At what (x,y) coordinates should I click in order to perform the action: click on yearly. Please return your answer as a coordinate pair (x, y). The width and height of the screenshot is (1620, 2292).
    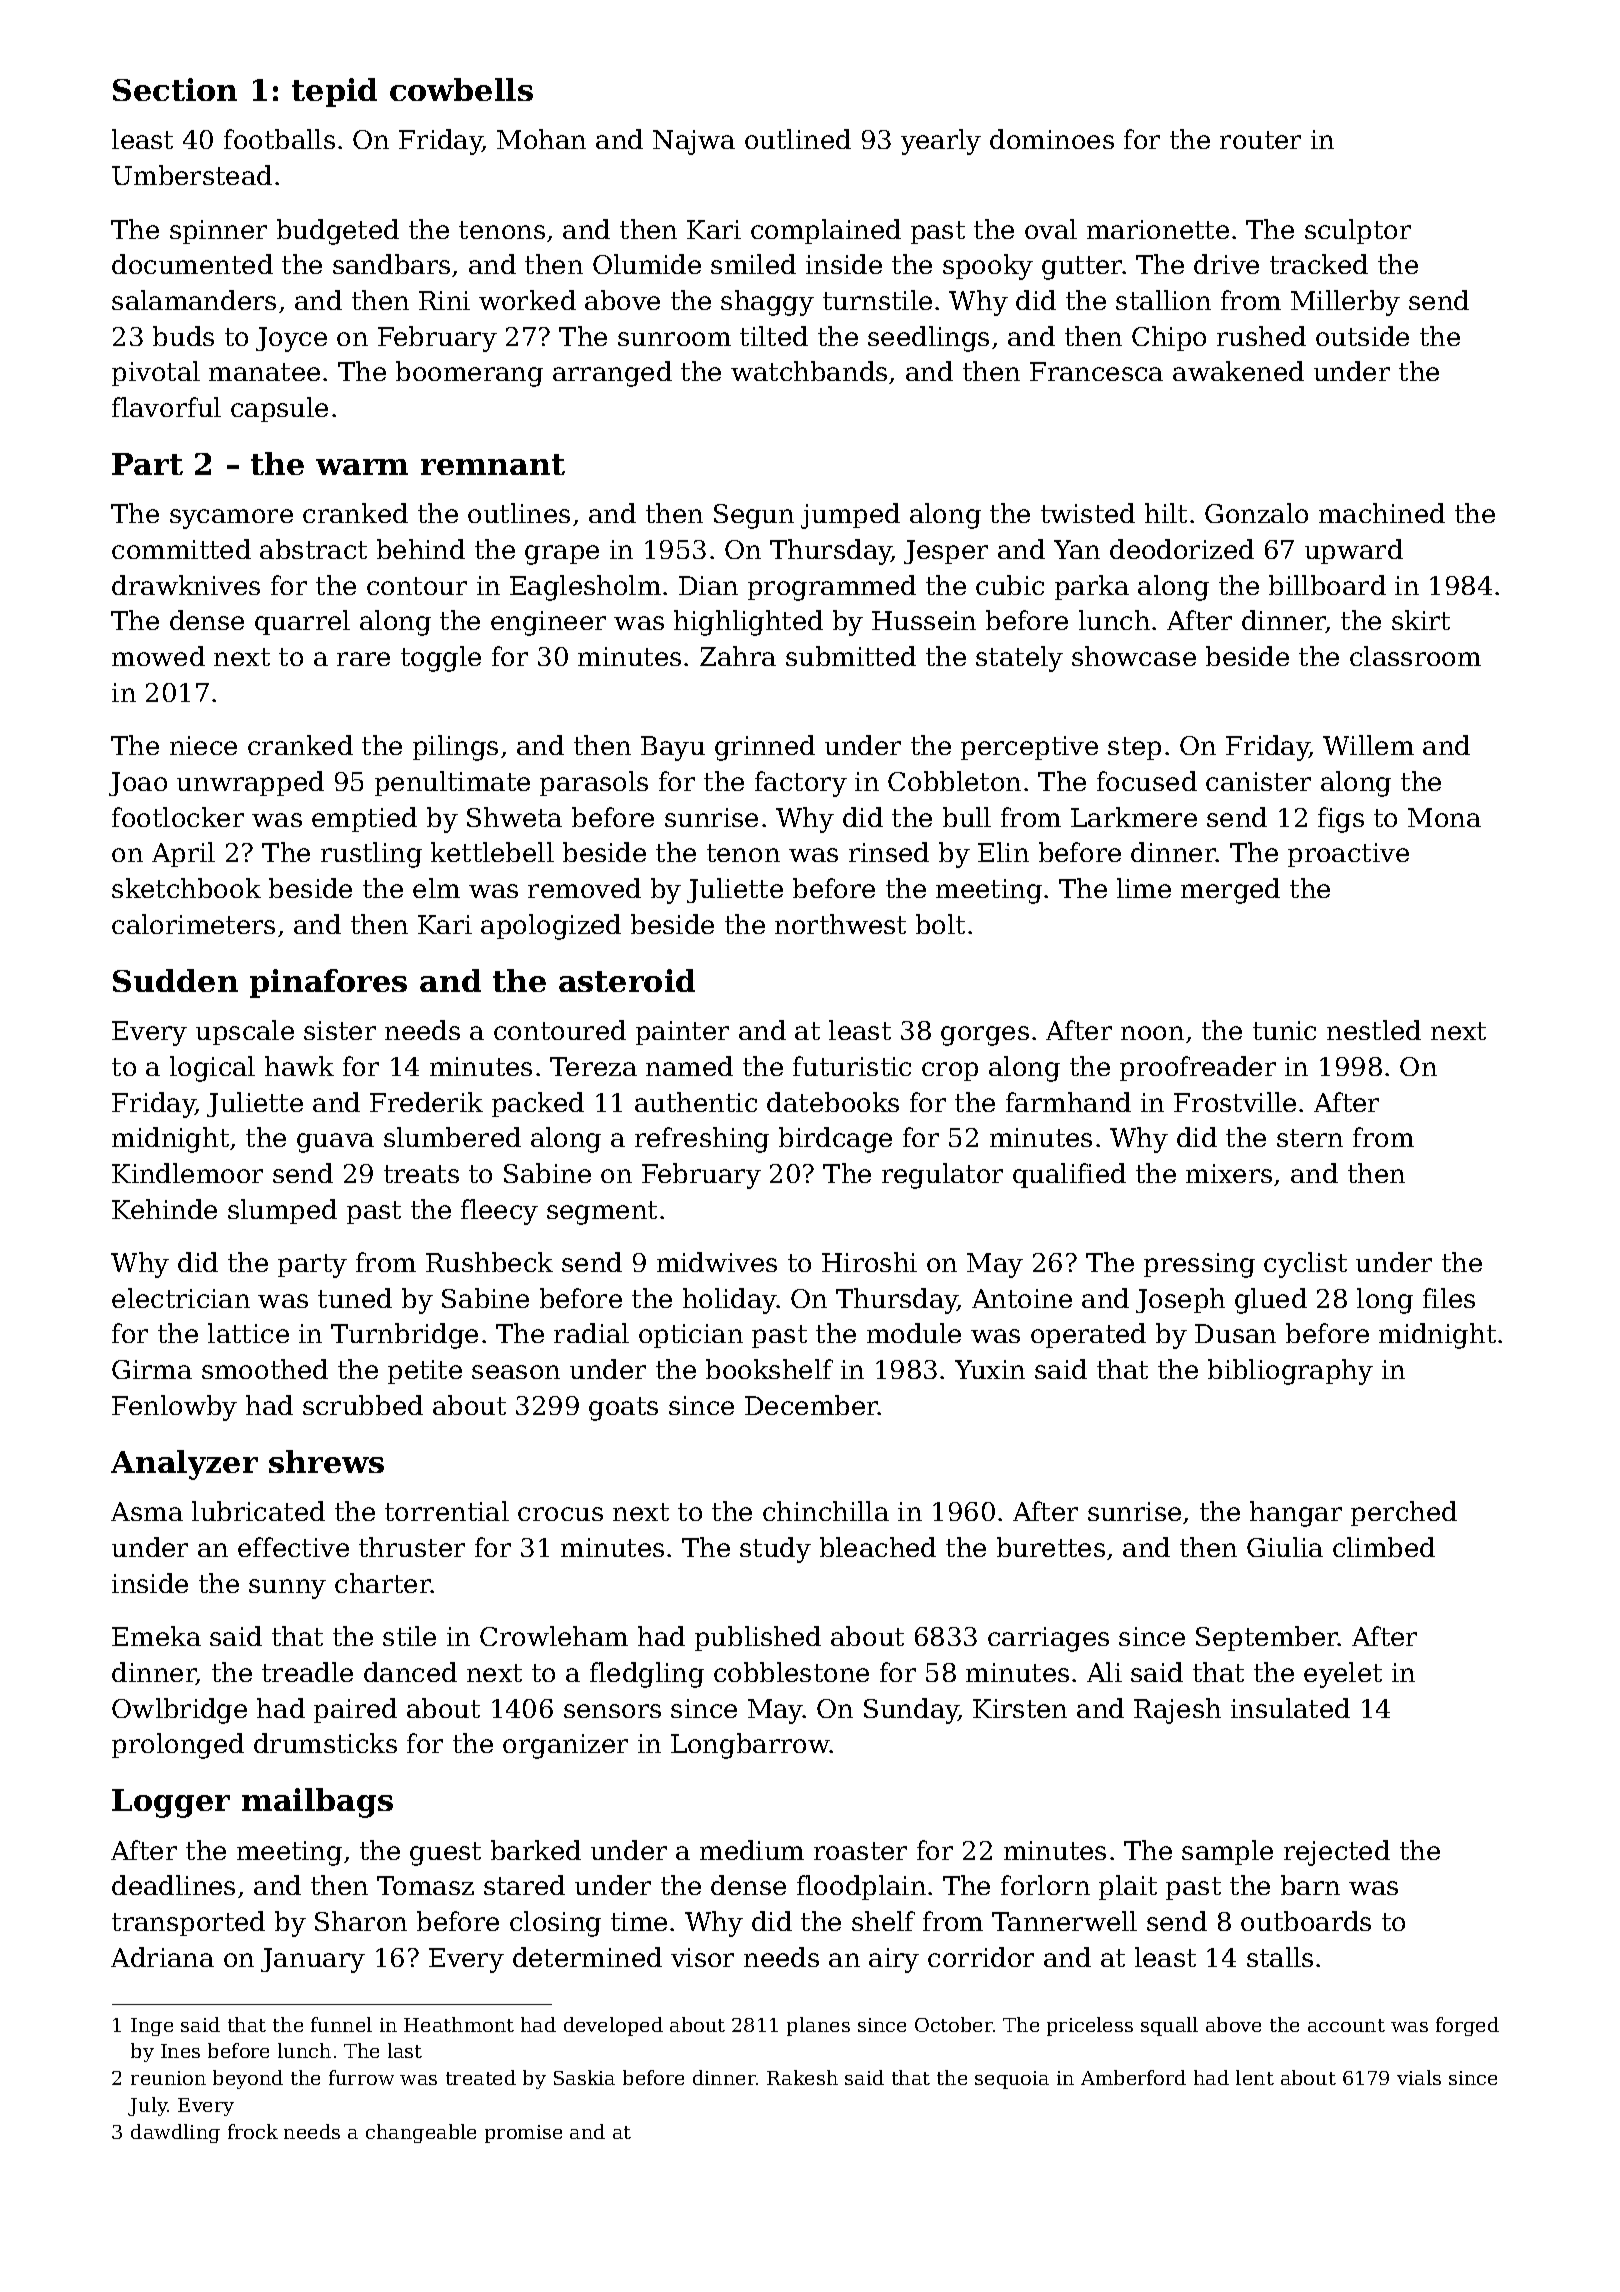
    Looking at the image, I should click on (941, 142).
